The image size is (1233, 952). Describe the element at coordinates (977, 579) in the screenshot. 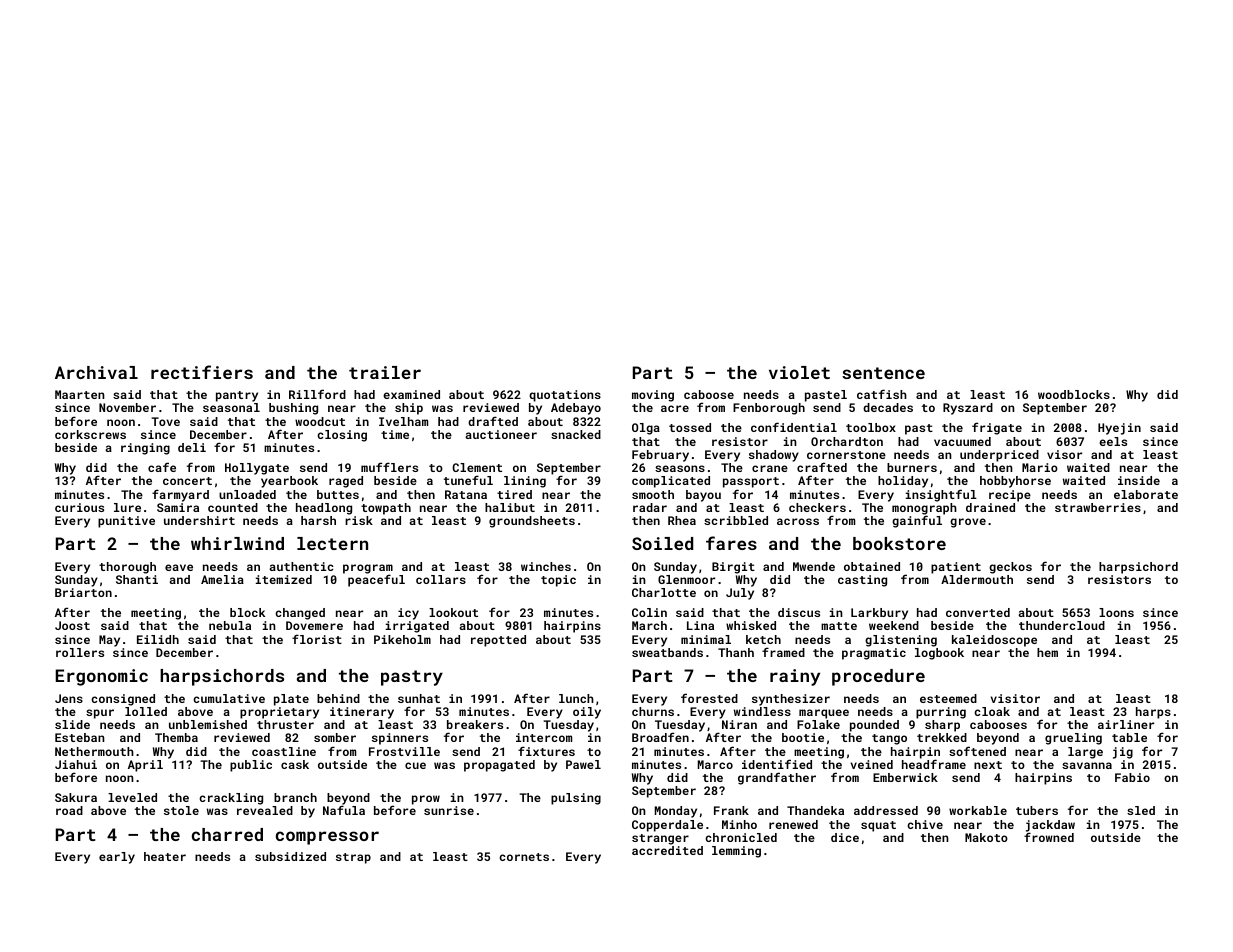

I see `Aldermouth` at that location.
